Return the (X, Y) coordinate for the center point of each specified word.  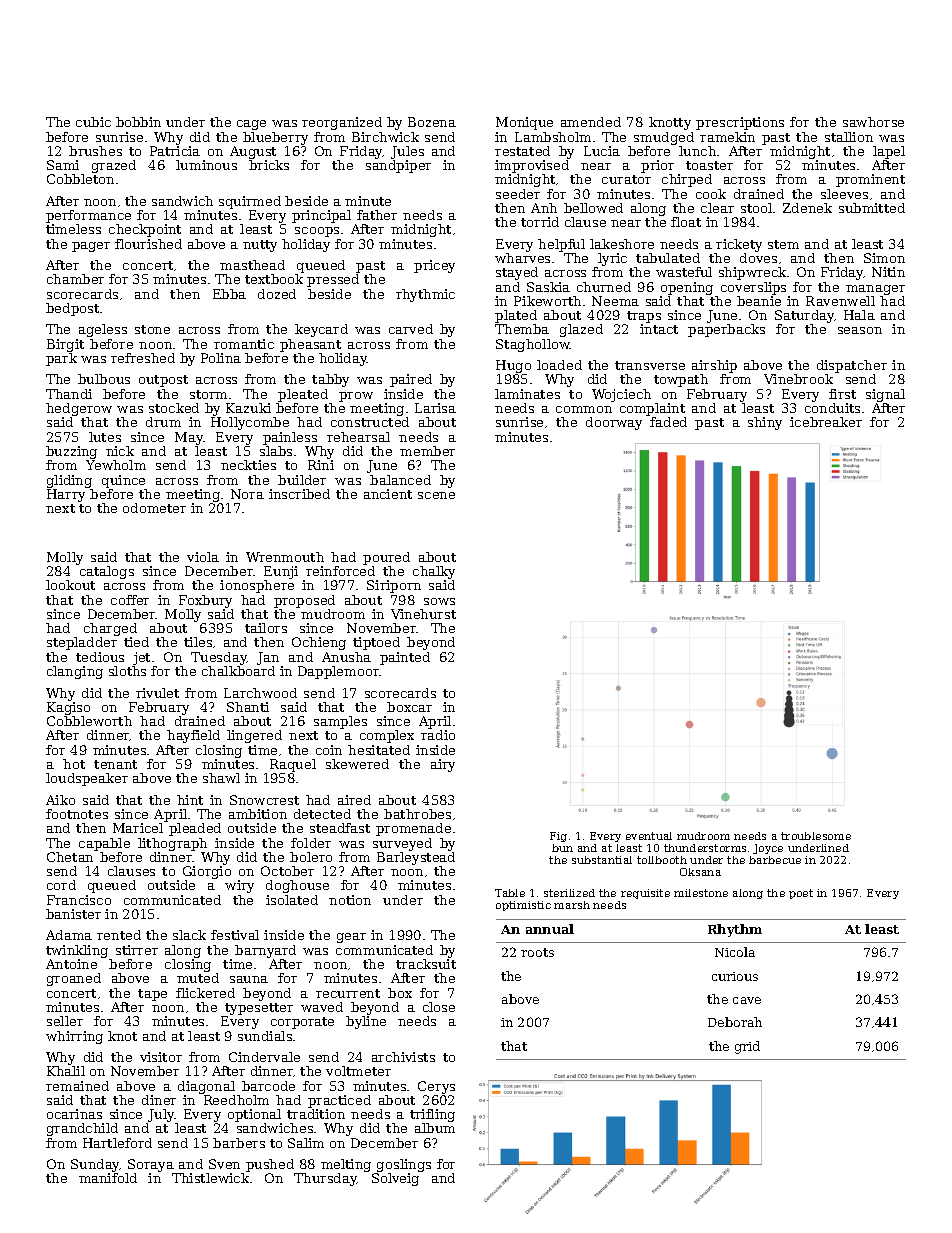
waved (322, 1007)
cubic (93, 122)
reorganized (342, 123)
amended (591, 122)
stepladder (82, 643)
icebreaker (826, 422)
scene (436, 495)
